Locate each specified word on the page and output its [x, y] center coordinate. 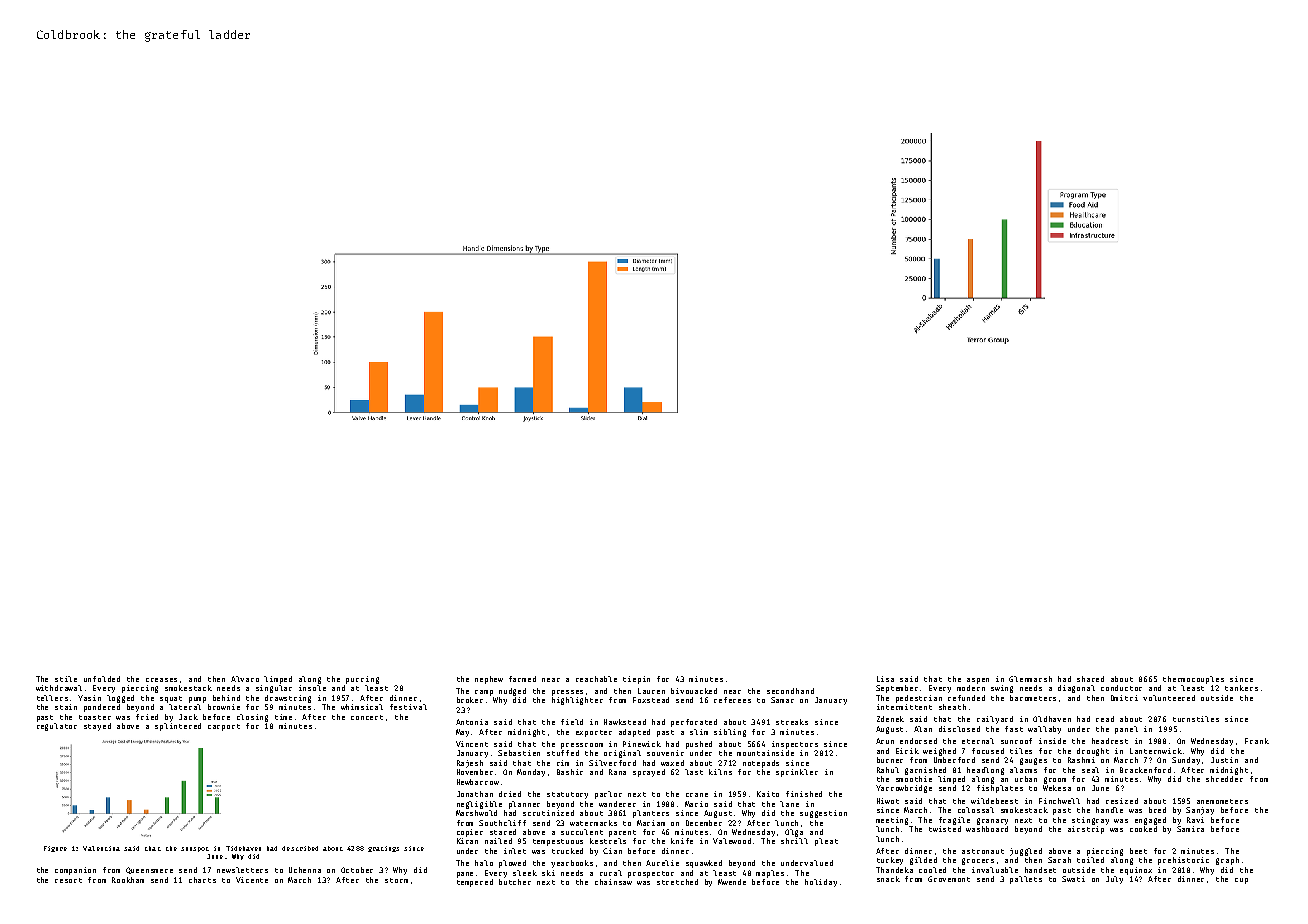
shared [1090, 679]
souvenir [665, 753]
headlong [985, 771]
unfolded [102, 679]
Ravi [1195, 820]
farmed [522, 679]
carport [224, 727]
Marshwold [476, 813]
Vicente [252, 880]
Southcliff [502, 823]
